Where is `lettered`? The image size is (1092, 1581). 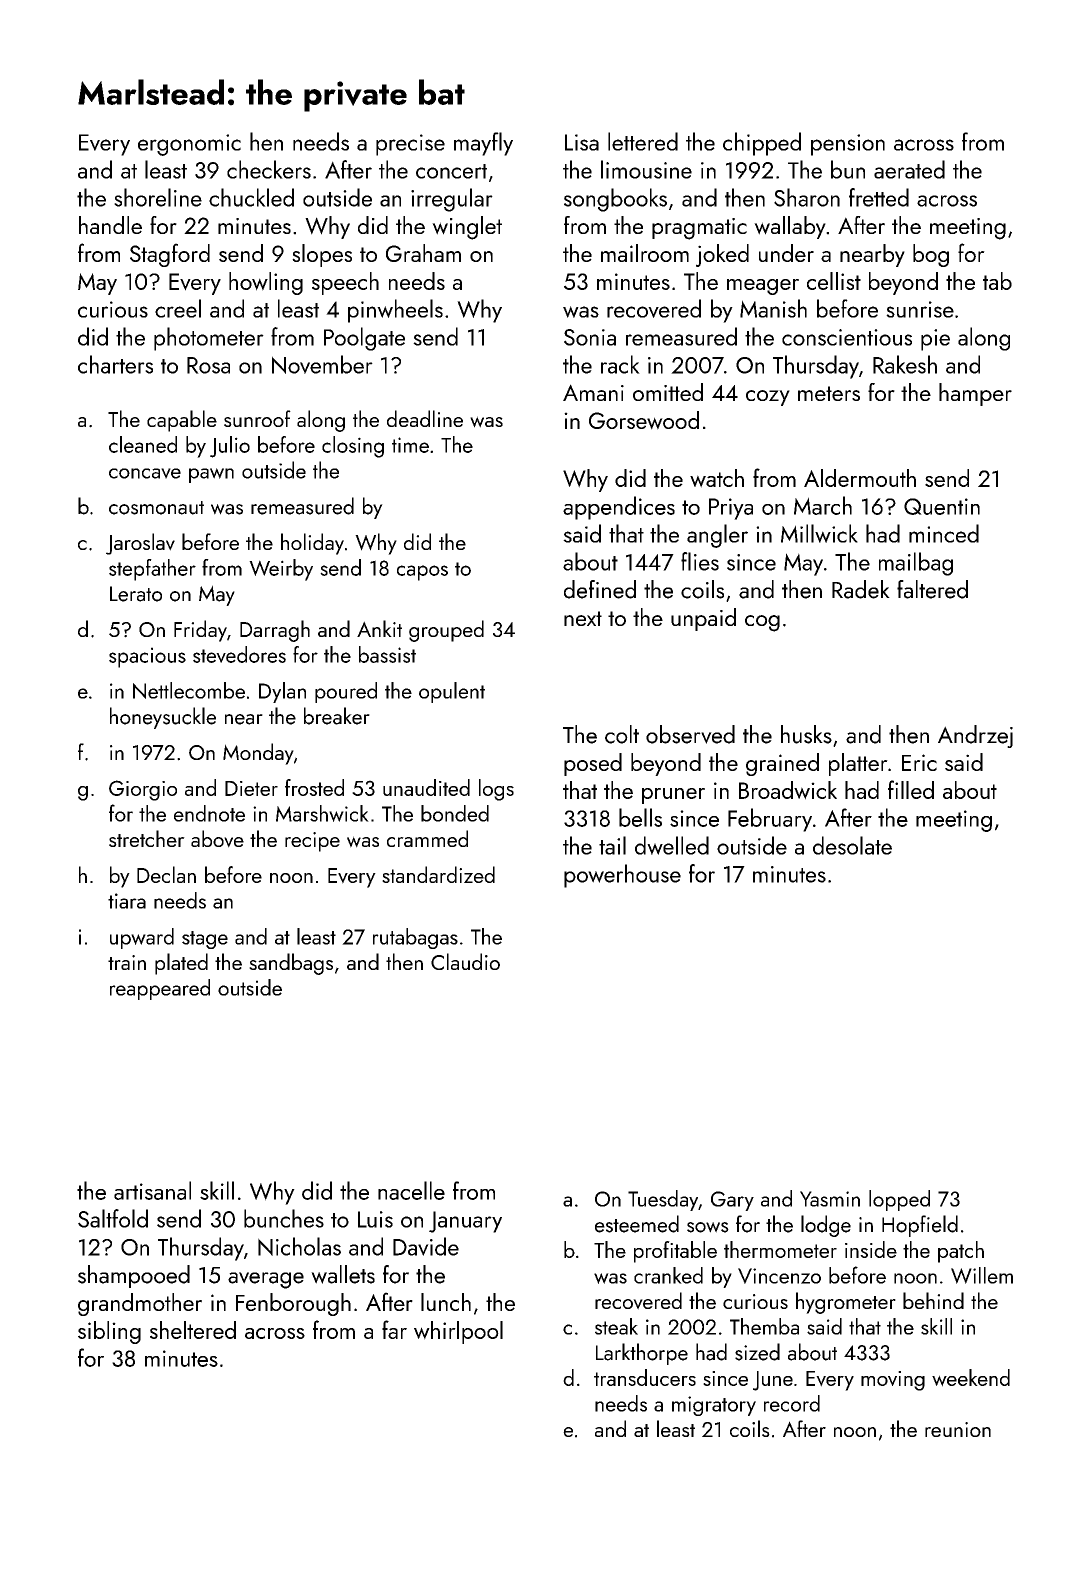 lettered is located at coordinates (643, 141).
